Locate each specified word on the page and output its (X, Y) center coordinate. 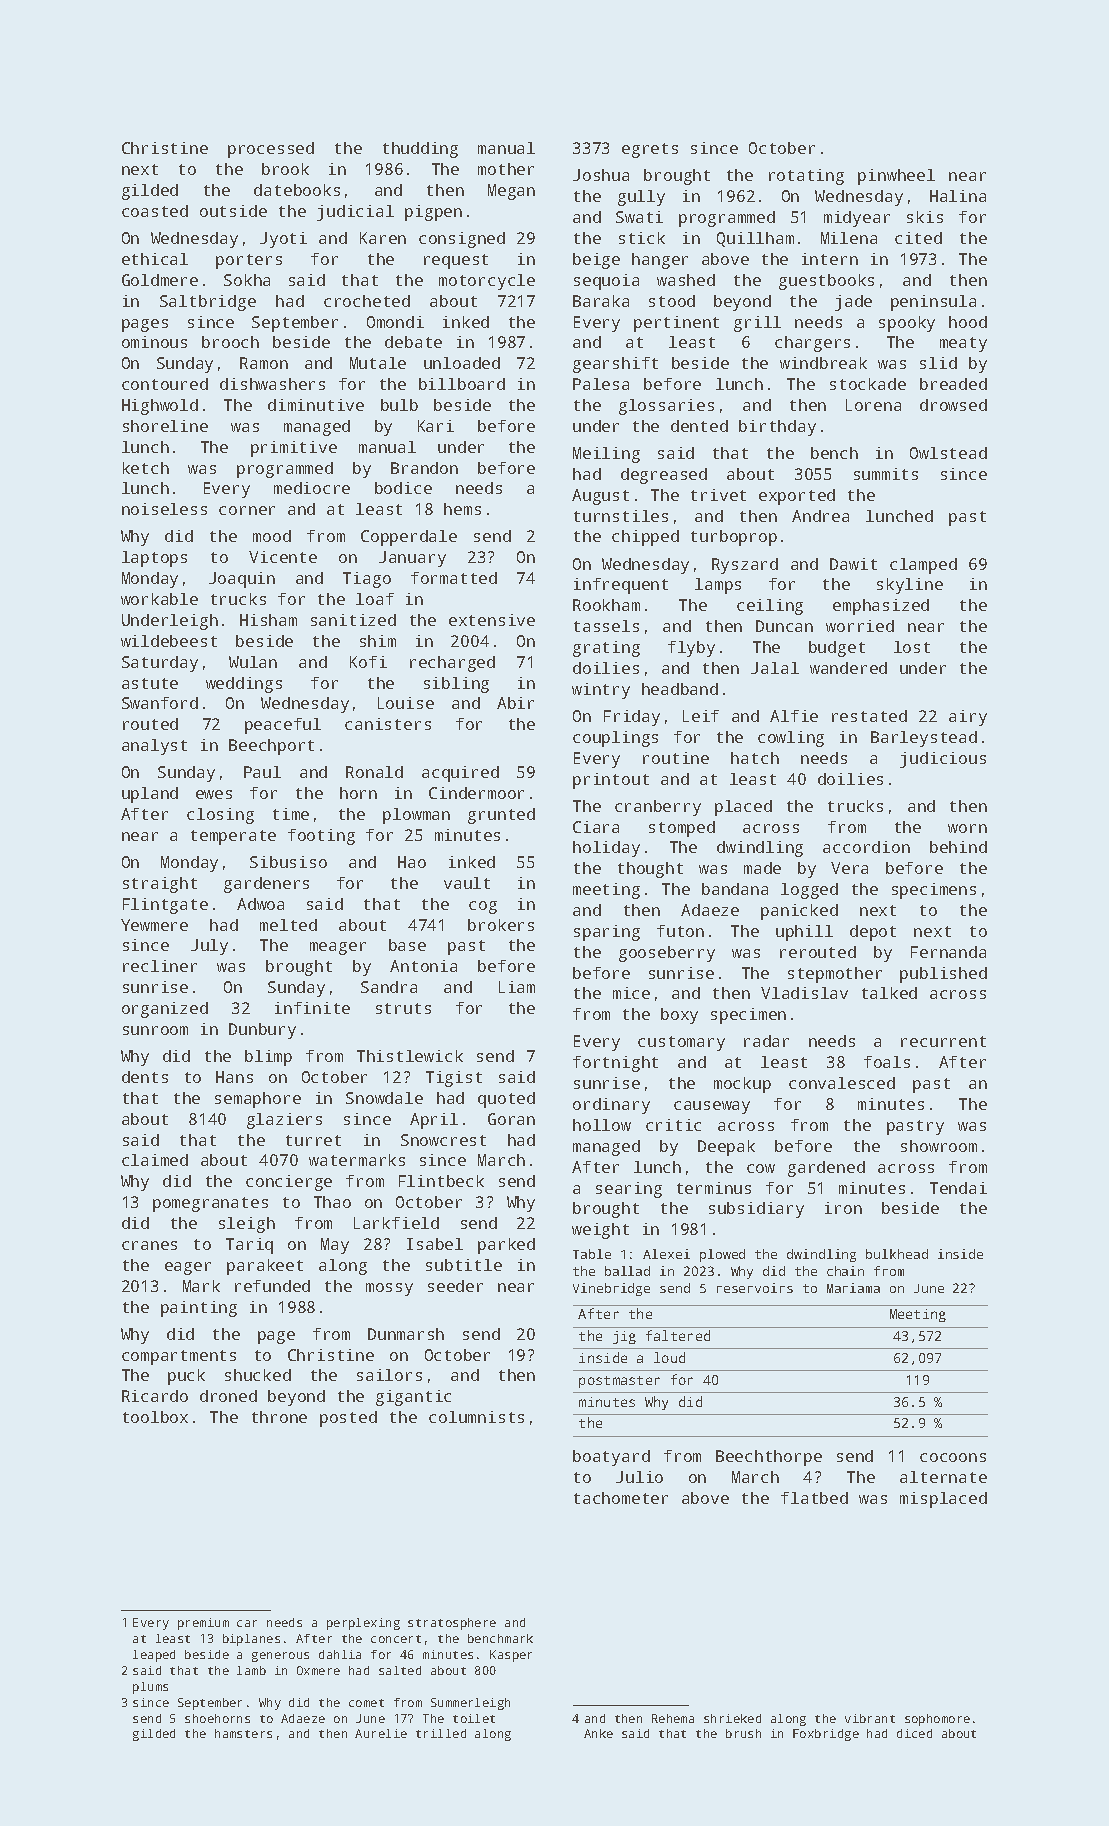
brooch (230, 342)
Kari (436, 426)
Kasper (511, 1656)
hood (968, 322)
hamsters (243, 1733)
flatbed (814, 1498)
